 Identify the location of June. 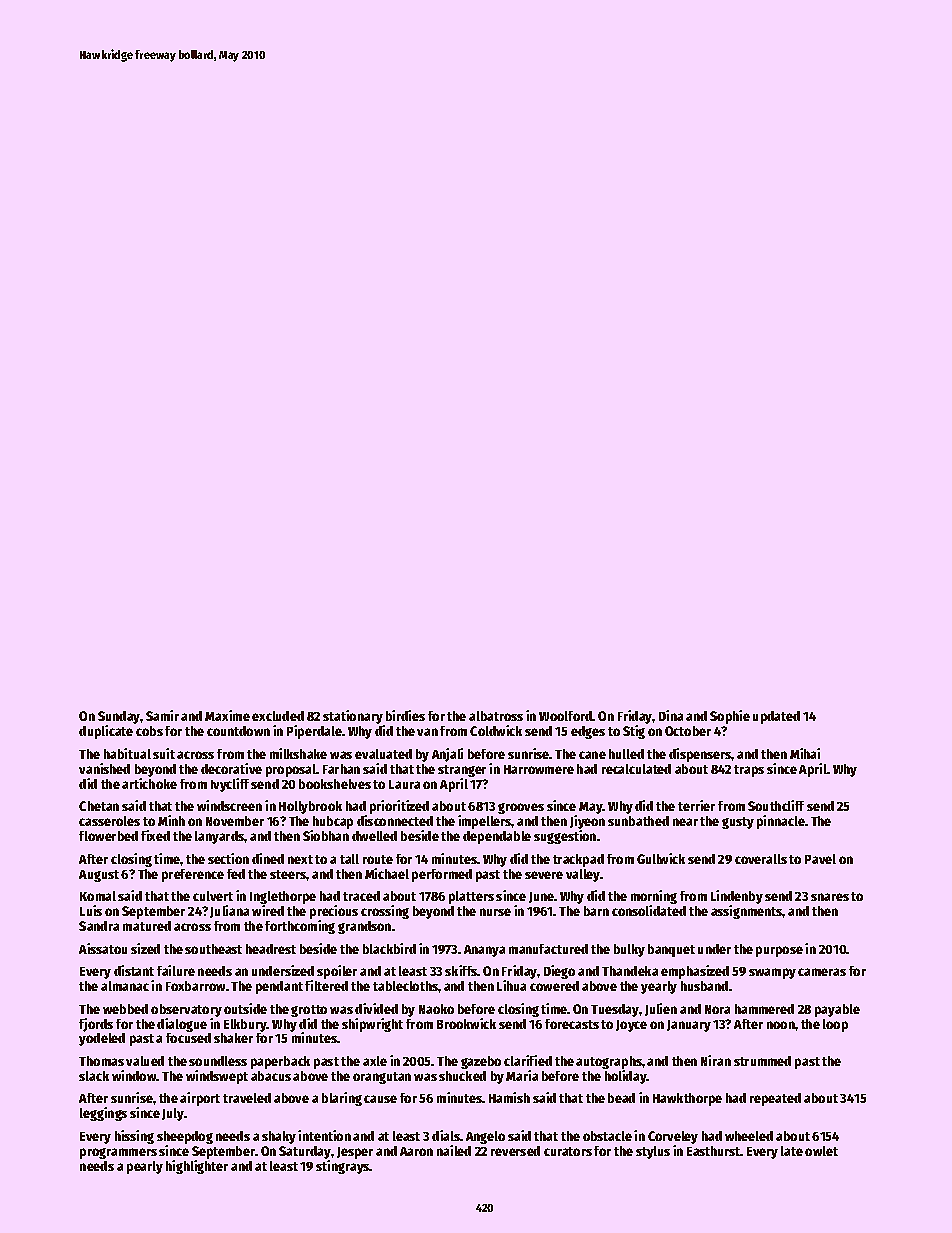
(541, 897).
